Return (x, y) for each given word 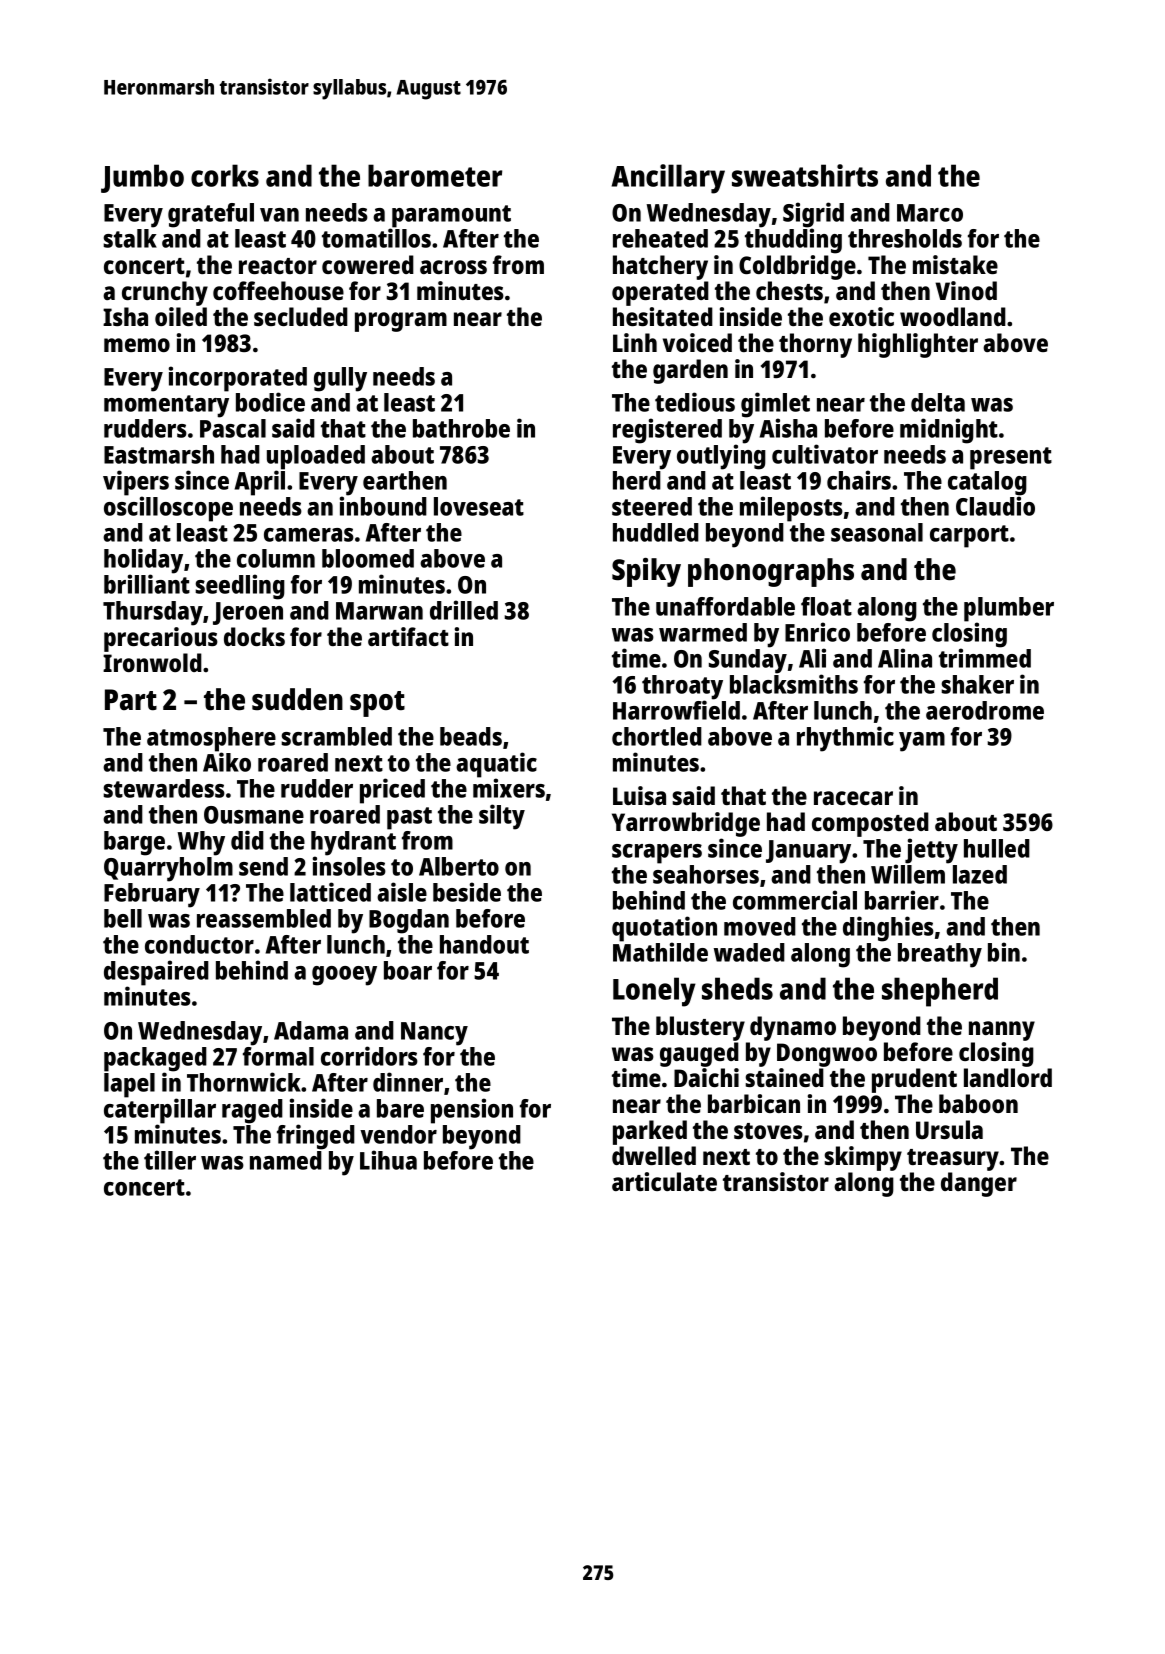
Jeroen (248, 613)
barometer (435, 175)
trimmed (985, 658)
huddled (656, 532)
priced (392, 791)
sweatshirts (805, 175)
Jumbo (142, 178)
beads (471, 736)
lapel (129, 1085)
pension (472, 1111)
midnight (949, 431)
